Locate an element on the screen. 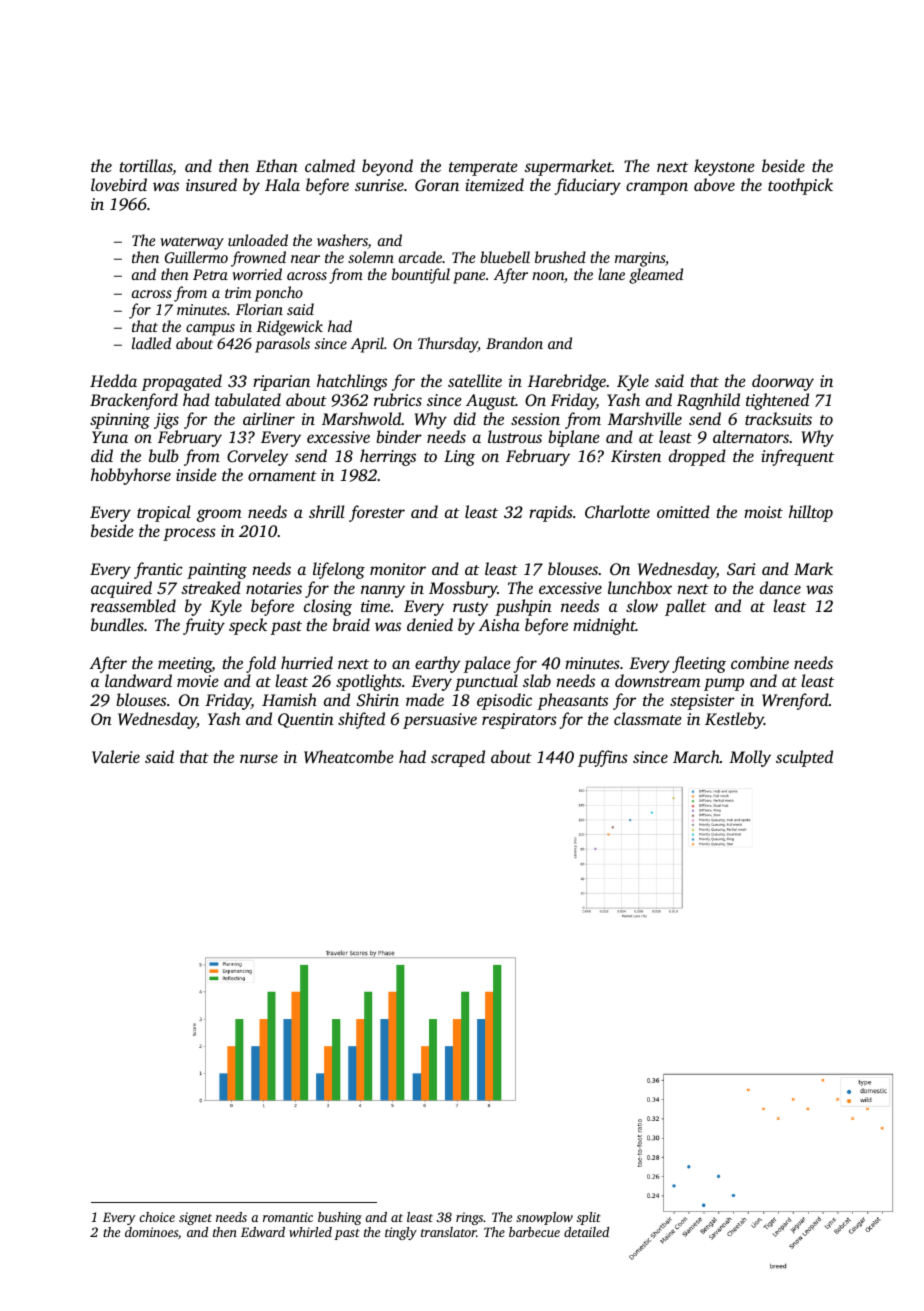 This screenshot has height=1311, width=924. detailed is located at coordinates (586, 1232).
